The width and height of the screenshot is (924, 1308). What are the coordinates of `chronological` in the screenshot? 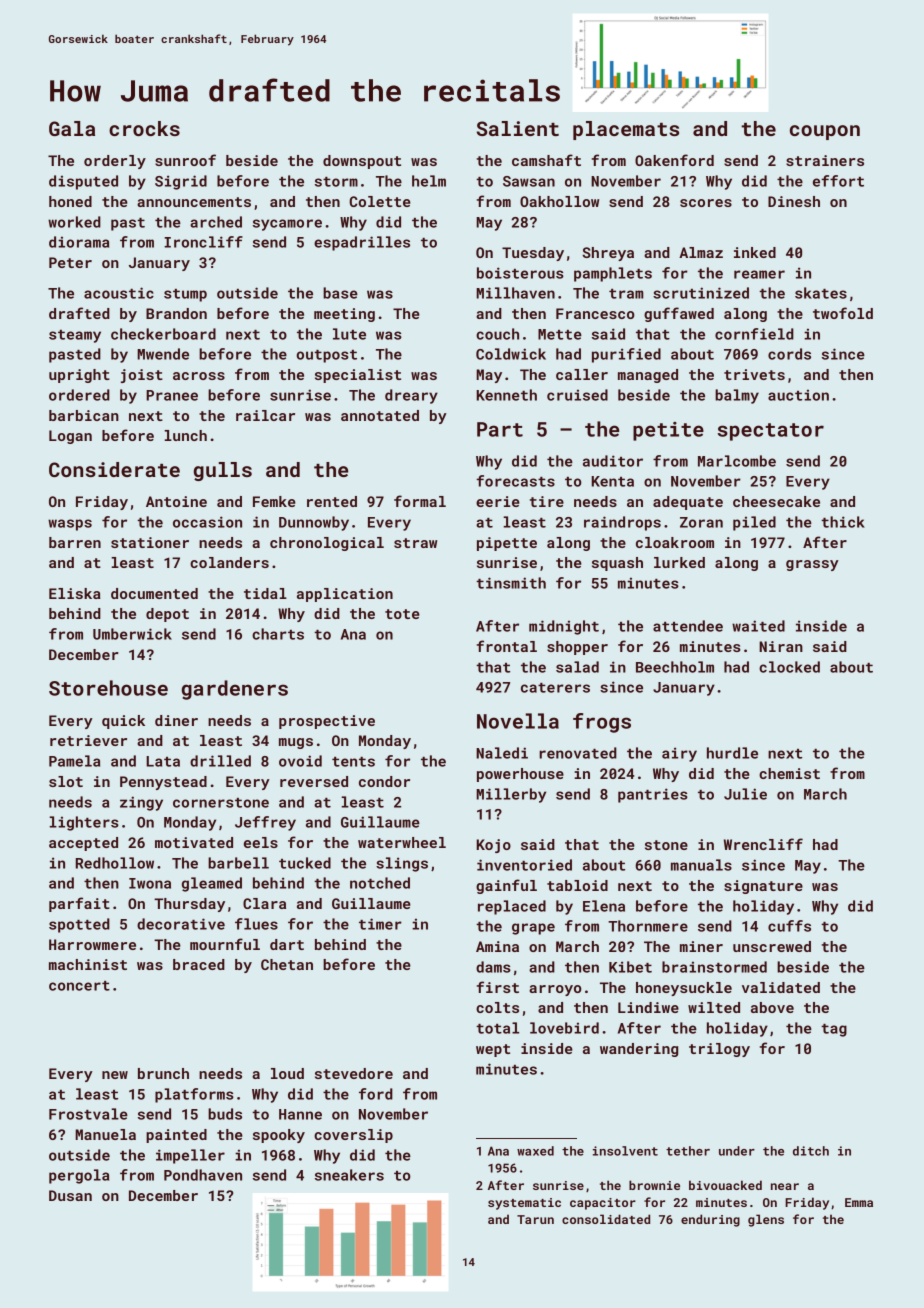 It's located at (327, 544).
